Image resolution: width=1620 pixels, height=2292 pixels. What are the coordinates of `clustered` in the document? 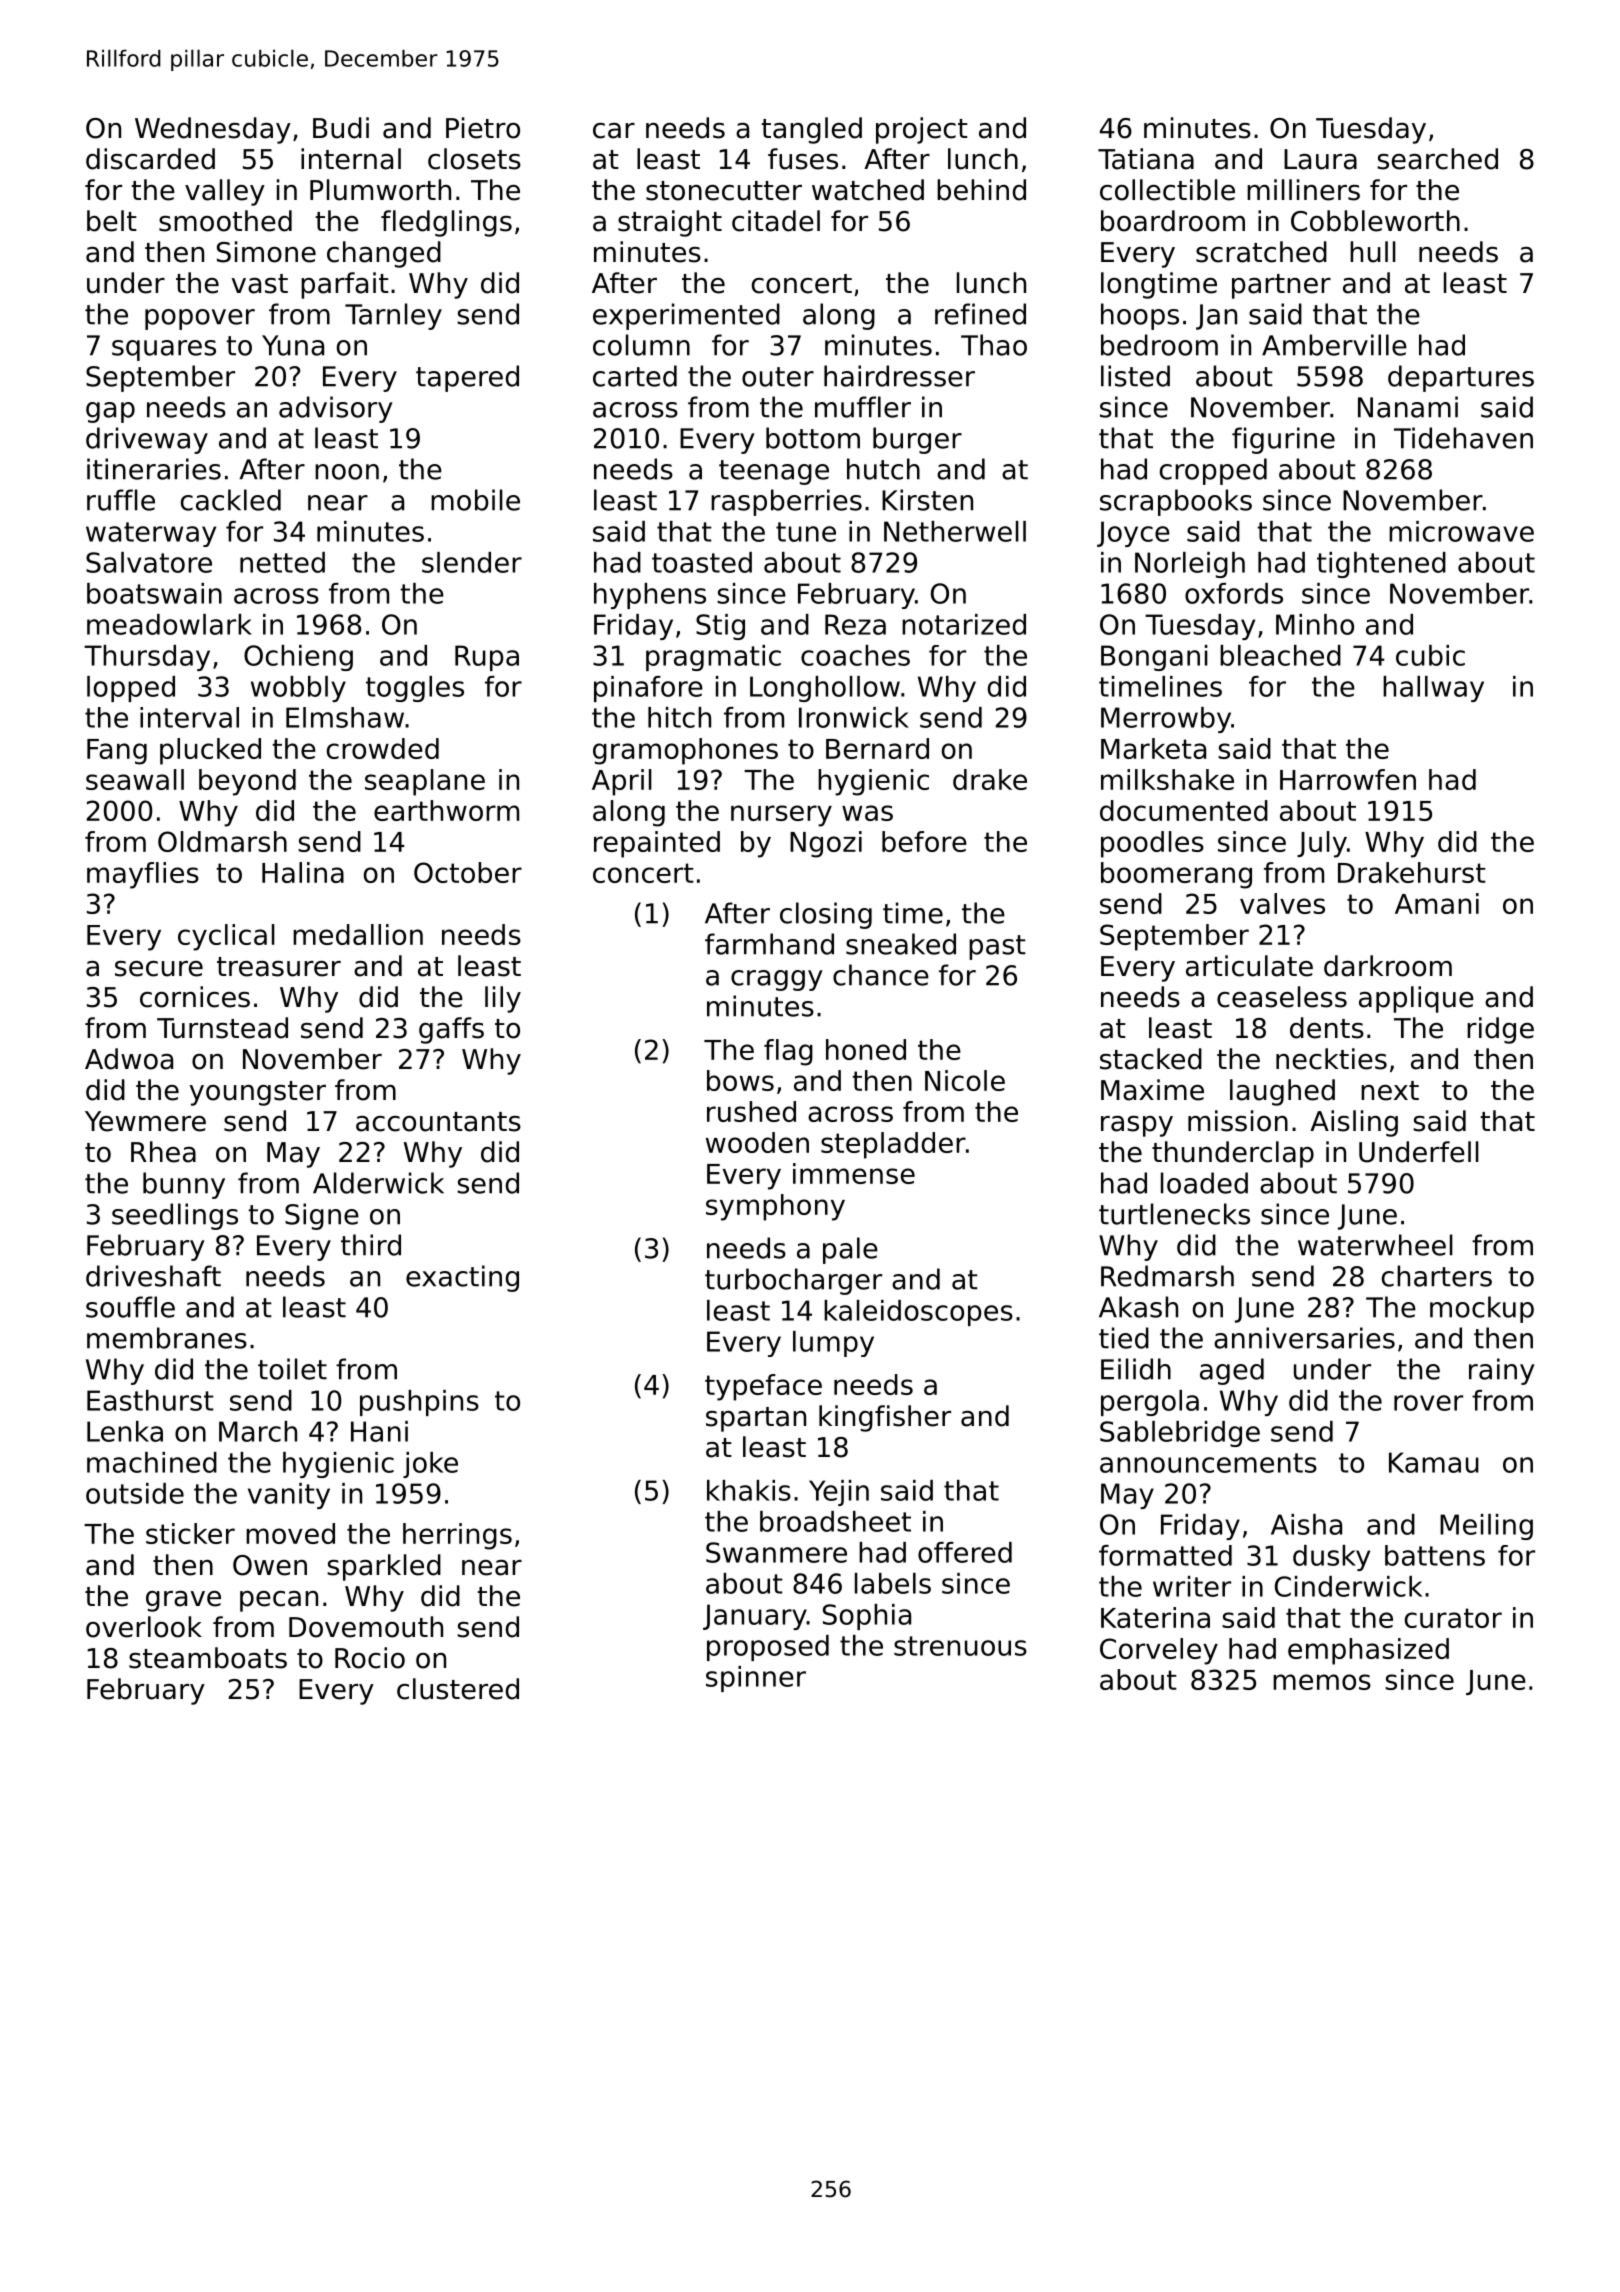 It's located at (458, 1689).
